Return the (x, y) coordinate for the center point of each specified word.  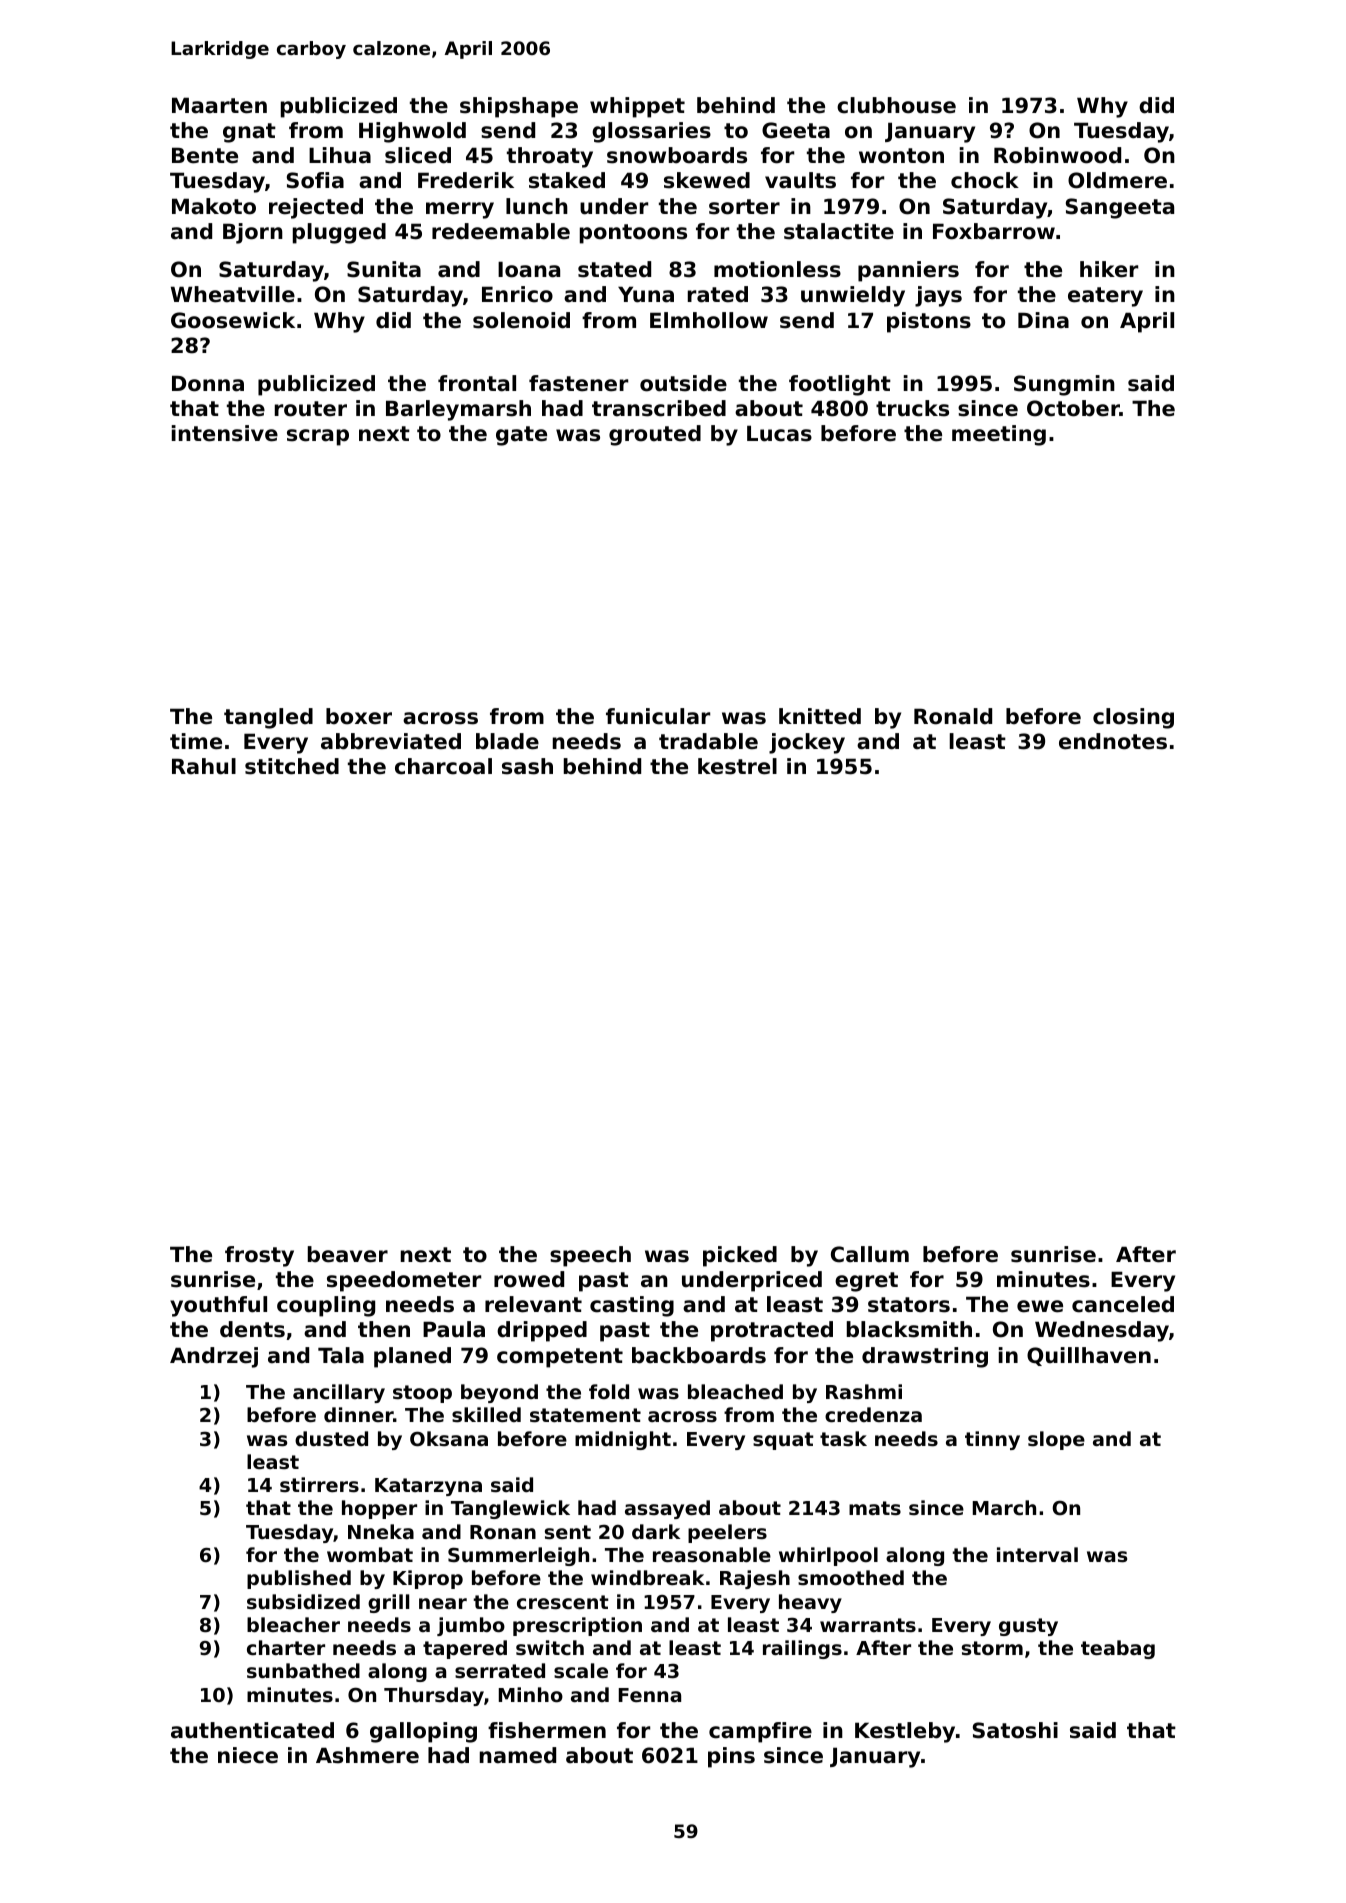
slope (1056, 1440)
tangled (268, 718)
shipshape (519, 107)
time (196, 741)
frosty (259, 1256)
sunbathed (303, 1670)
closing (1133, 718)
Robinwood (1057, 155)
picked (740, 1256)
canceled (1123, 1304)
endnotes (1113, 741)
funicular (658, 716)
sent (568, 1532)
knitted (820, 716)
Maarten (219, 105)
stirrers (319, 1484)
